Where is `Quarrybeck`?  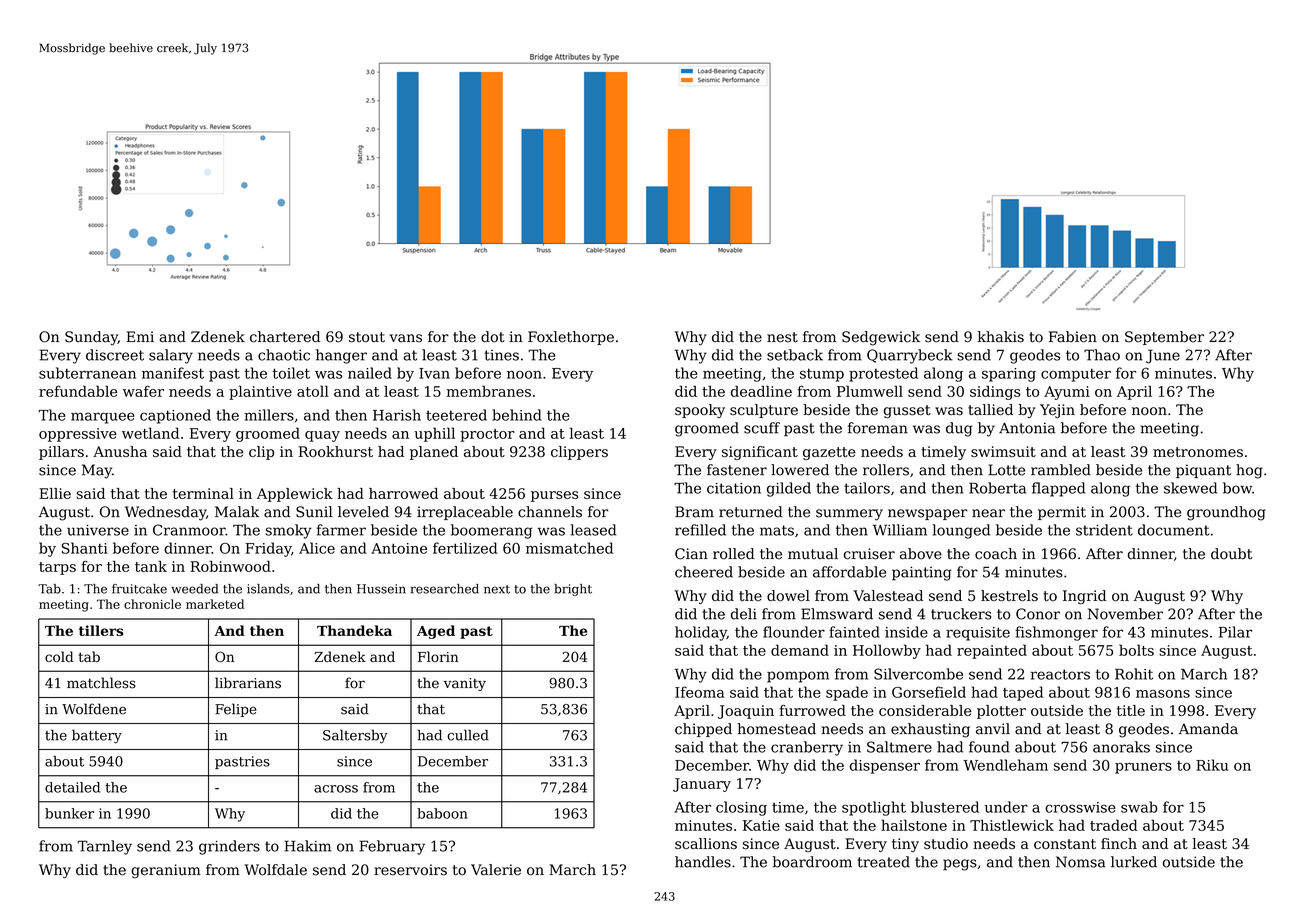
Quarrybeck is located at coordinates (910, 356).
